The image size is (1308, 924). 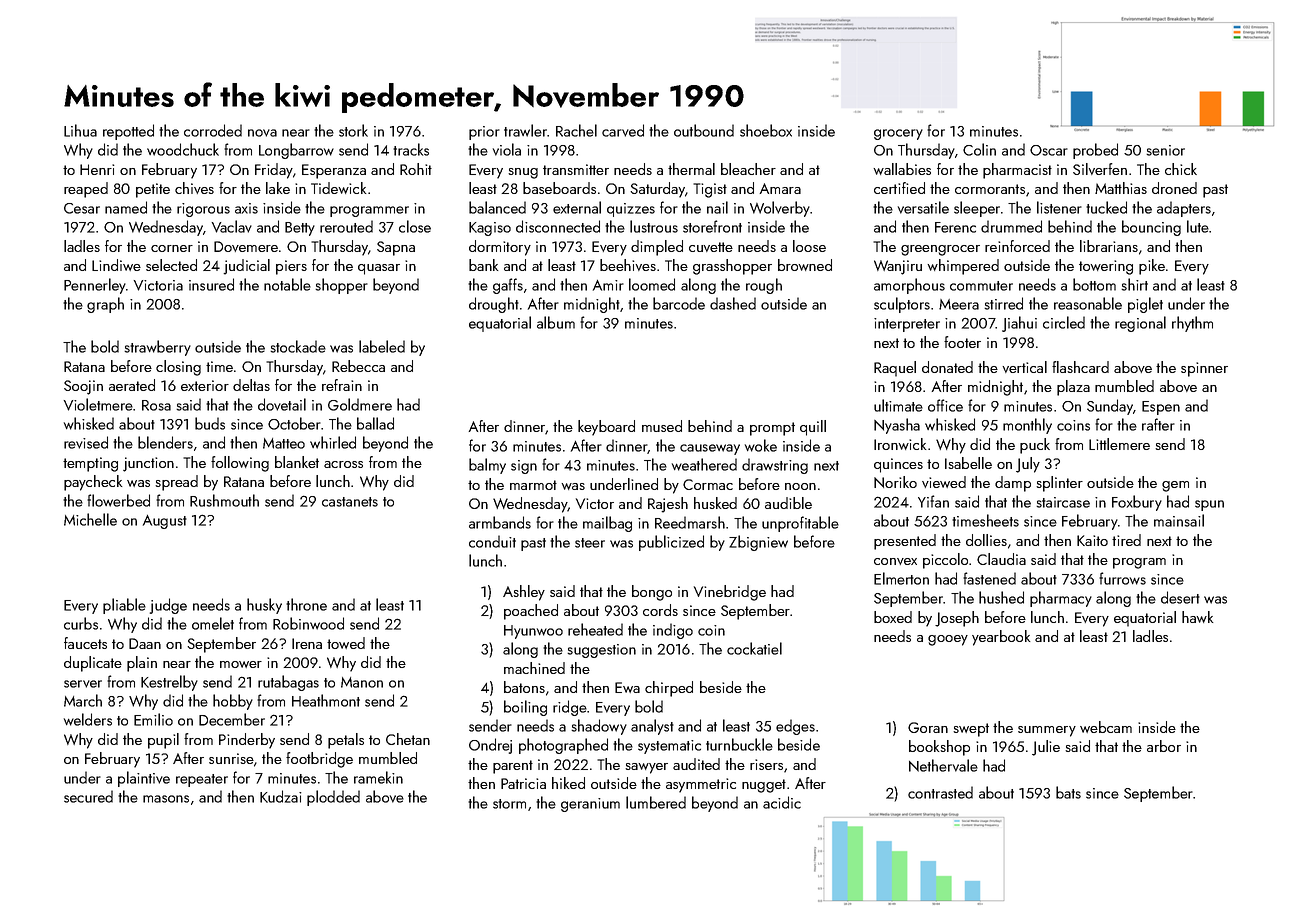 What do you see at coordinates (350, 502) in the page?
I see `castanets` at bounding box center [350, 502].
